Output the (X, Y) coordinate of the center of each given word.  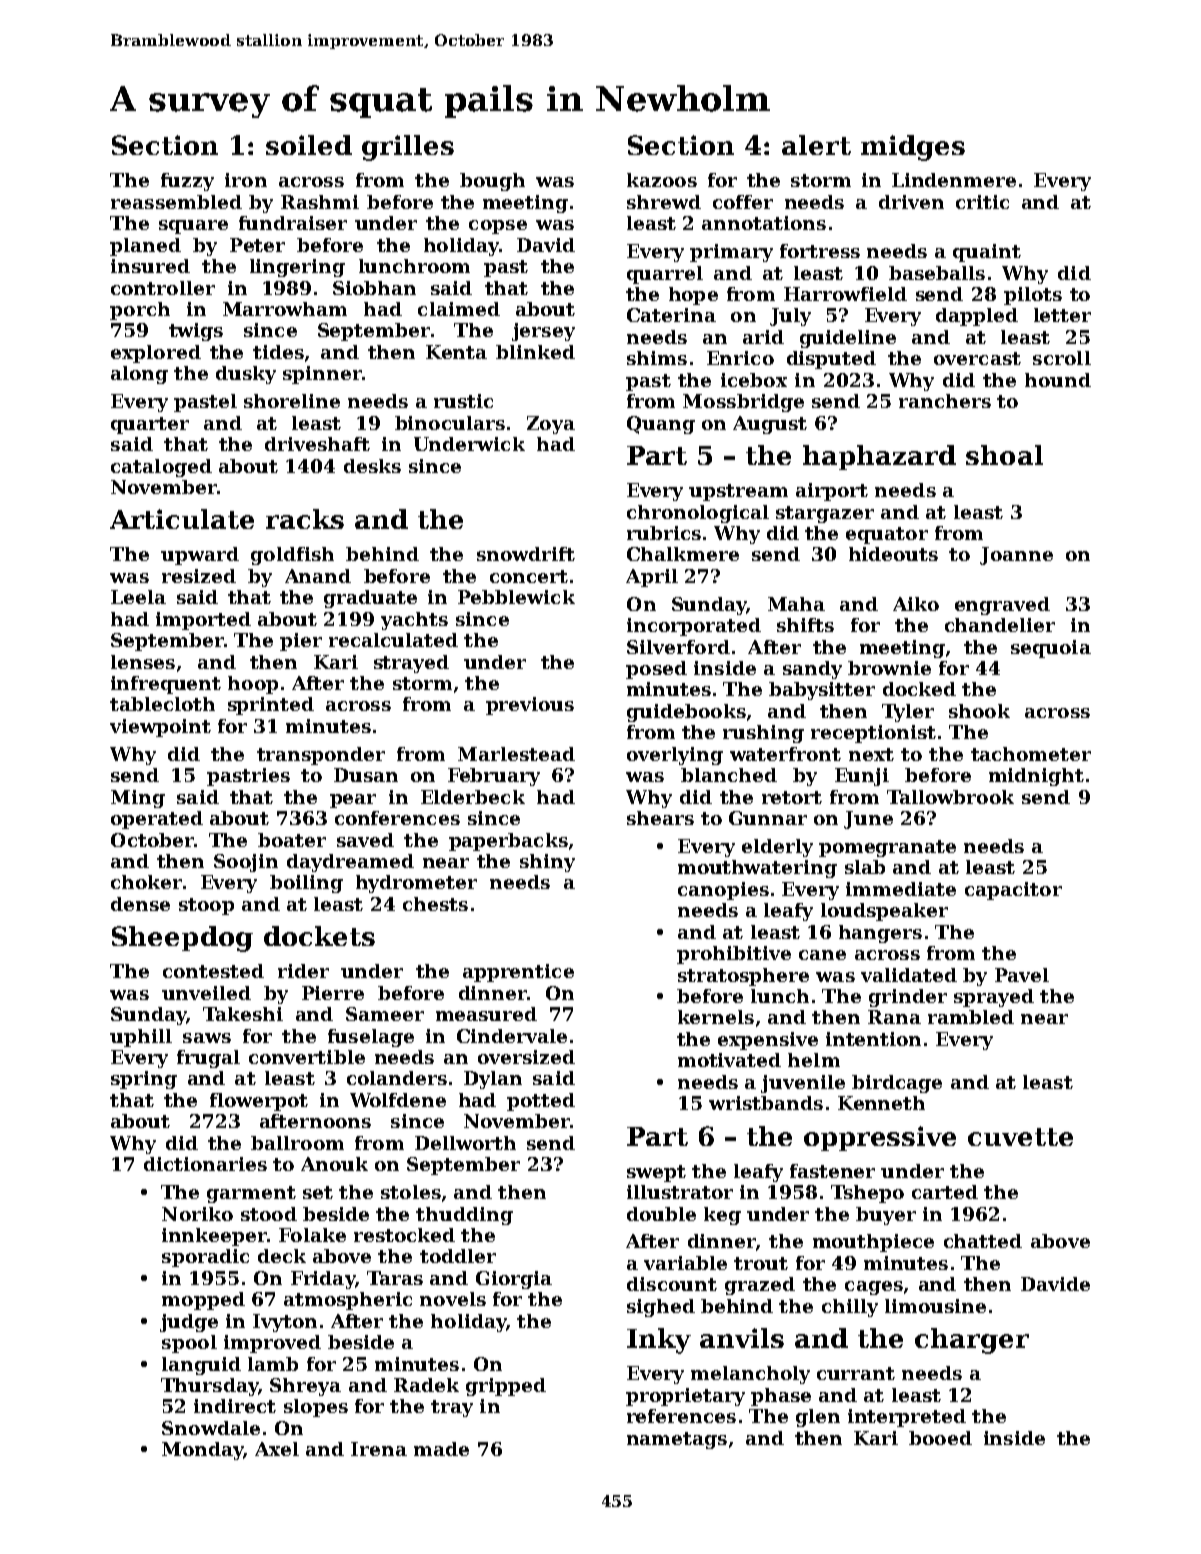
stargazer (825, 514)
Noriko (197, 1214)
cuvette (1020, 1137)
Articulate (182, 519)
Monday (202, 1451)
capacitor (1013, 891)
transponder (321, 756)
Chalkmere (683, 554)
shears (660, 818)
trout (761, 1263)
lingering (297, 268)
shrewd (664, 202)
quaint (987, 253)
